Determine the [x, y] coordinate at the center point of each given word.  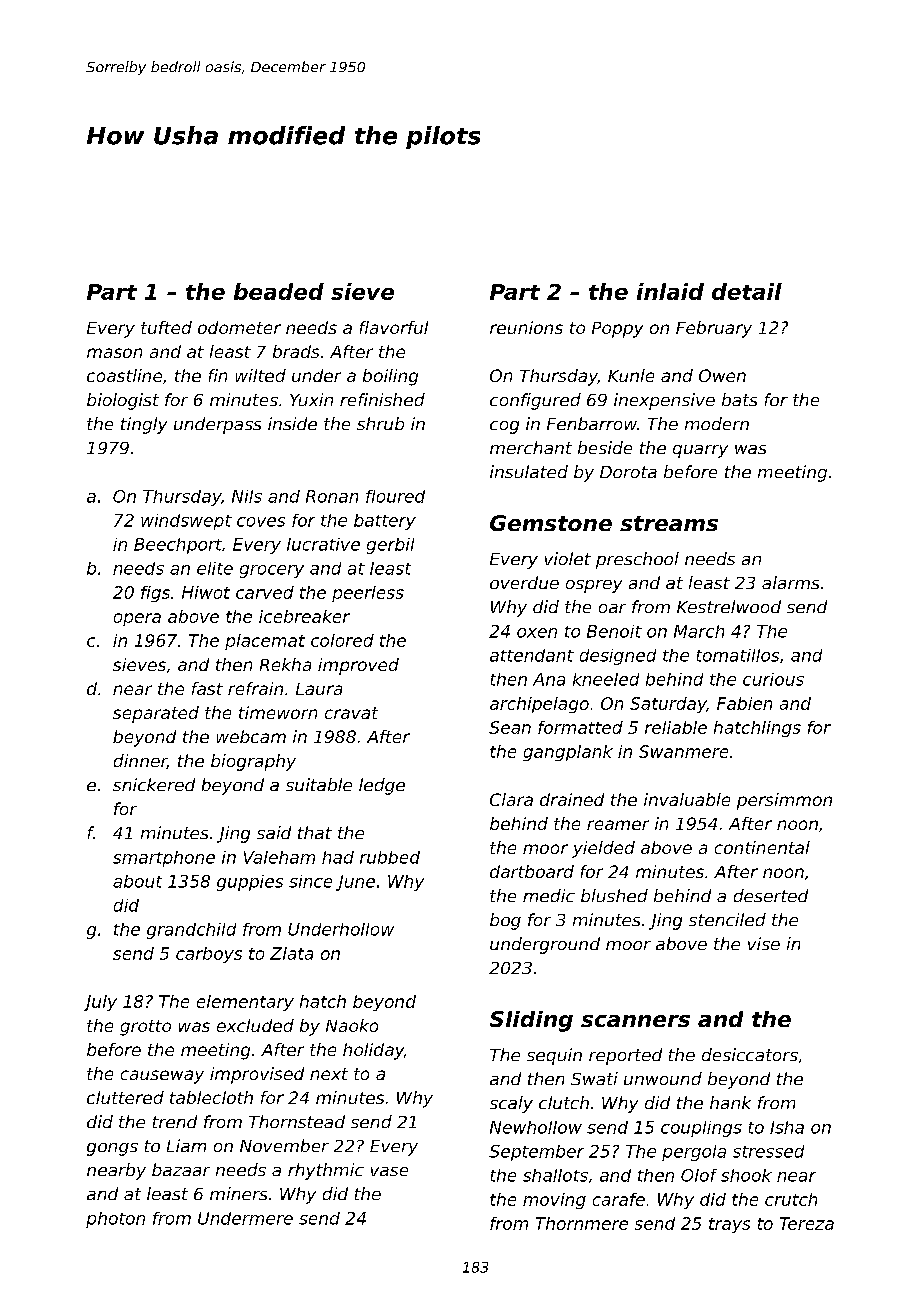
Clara [511, 799]
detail [747, 291]
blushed [614, 895]
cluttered [125, 1097]
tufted [166, 327]
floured [395, 496]
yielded [603, 849]
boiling [390, 377]
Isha [787, 1127]
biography [253, 762]
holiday [373, 1051]
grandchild [191, 931]
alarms [790, 582]
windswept [186, 522]
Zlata [291, 953]
